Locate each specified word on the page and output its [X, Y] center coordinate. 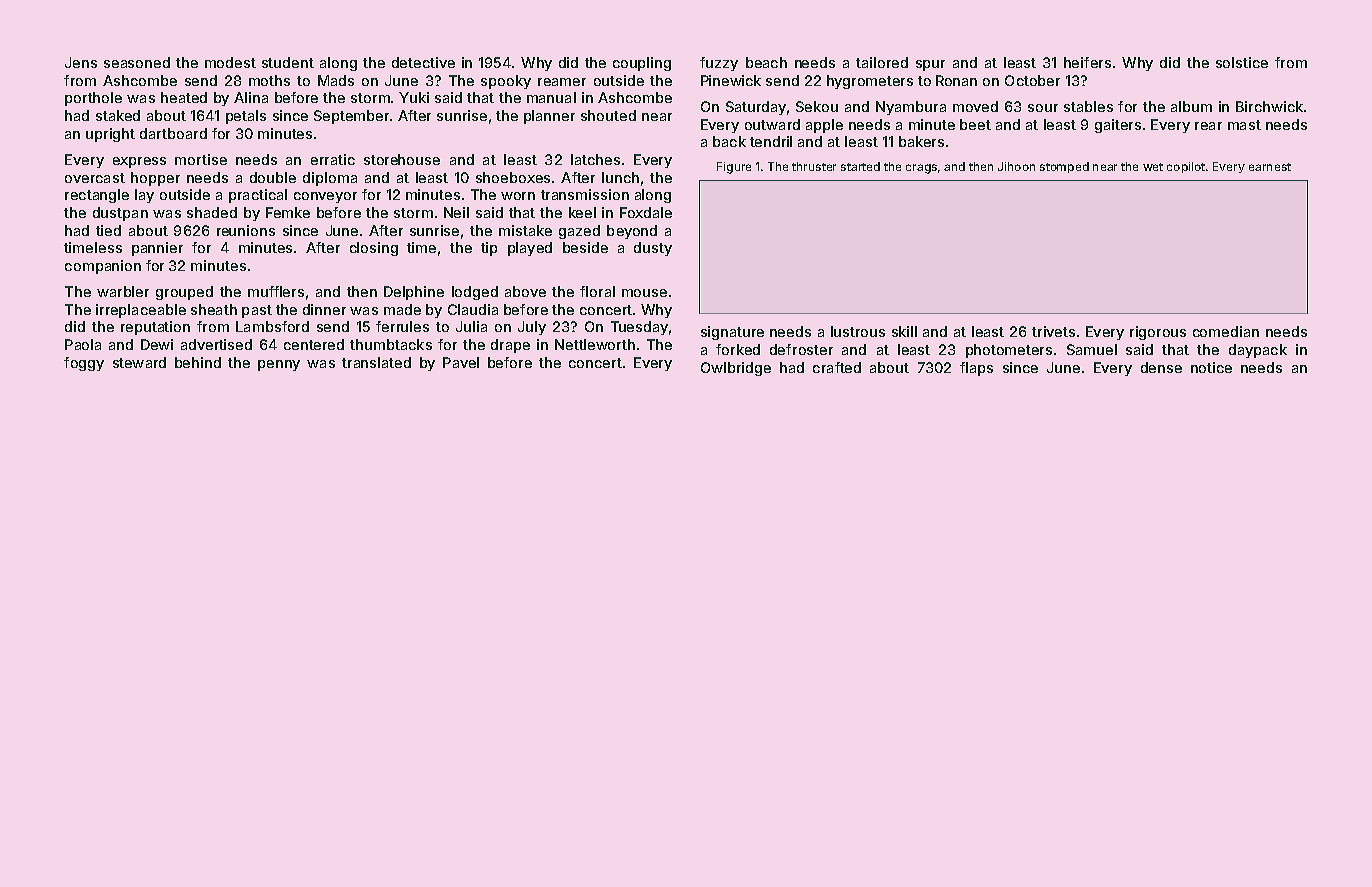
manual [551, 97]
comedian [1226, 331]
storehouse [402, 159]
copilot [1186, 167]
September [351, 117]
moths [269, 80]
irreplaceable [141, 311]
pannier [157, 249]
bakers [921, 141]
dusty [653, 249]
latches [595, 159]
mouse [644, 293]
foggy [84, 364]
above [525, 291]
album [1191, 106]
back [729, 141]
